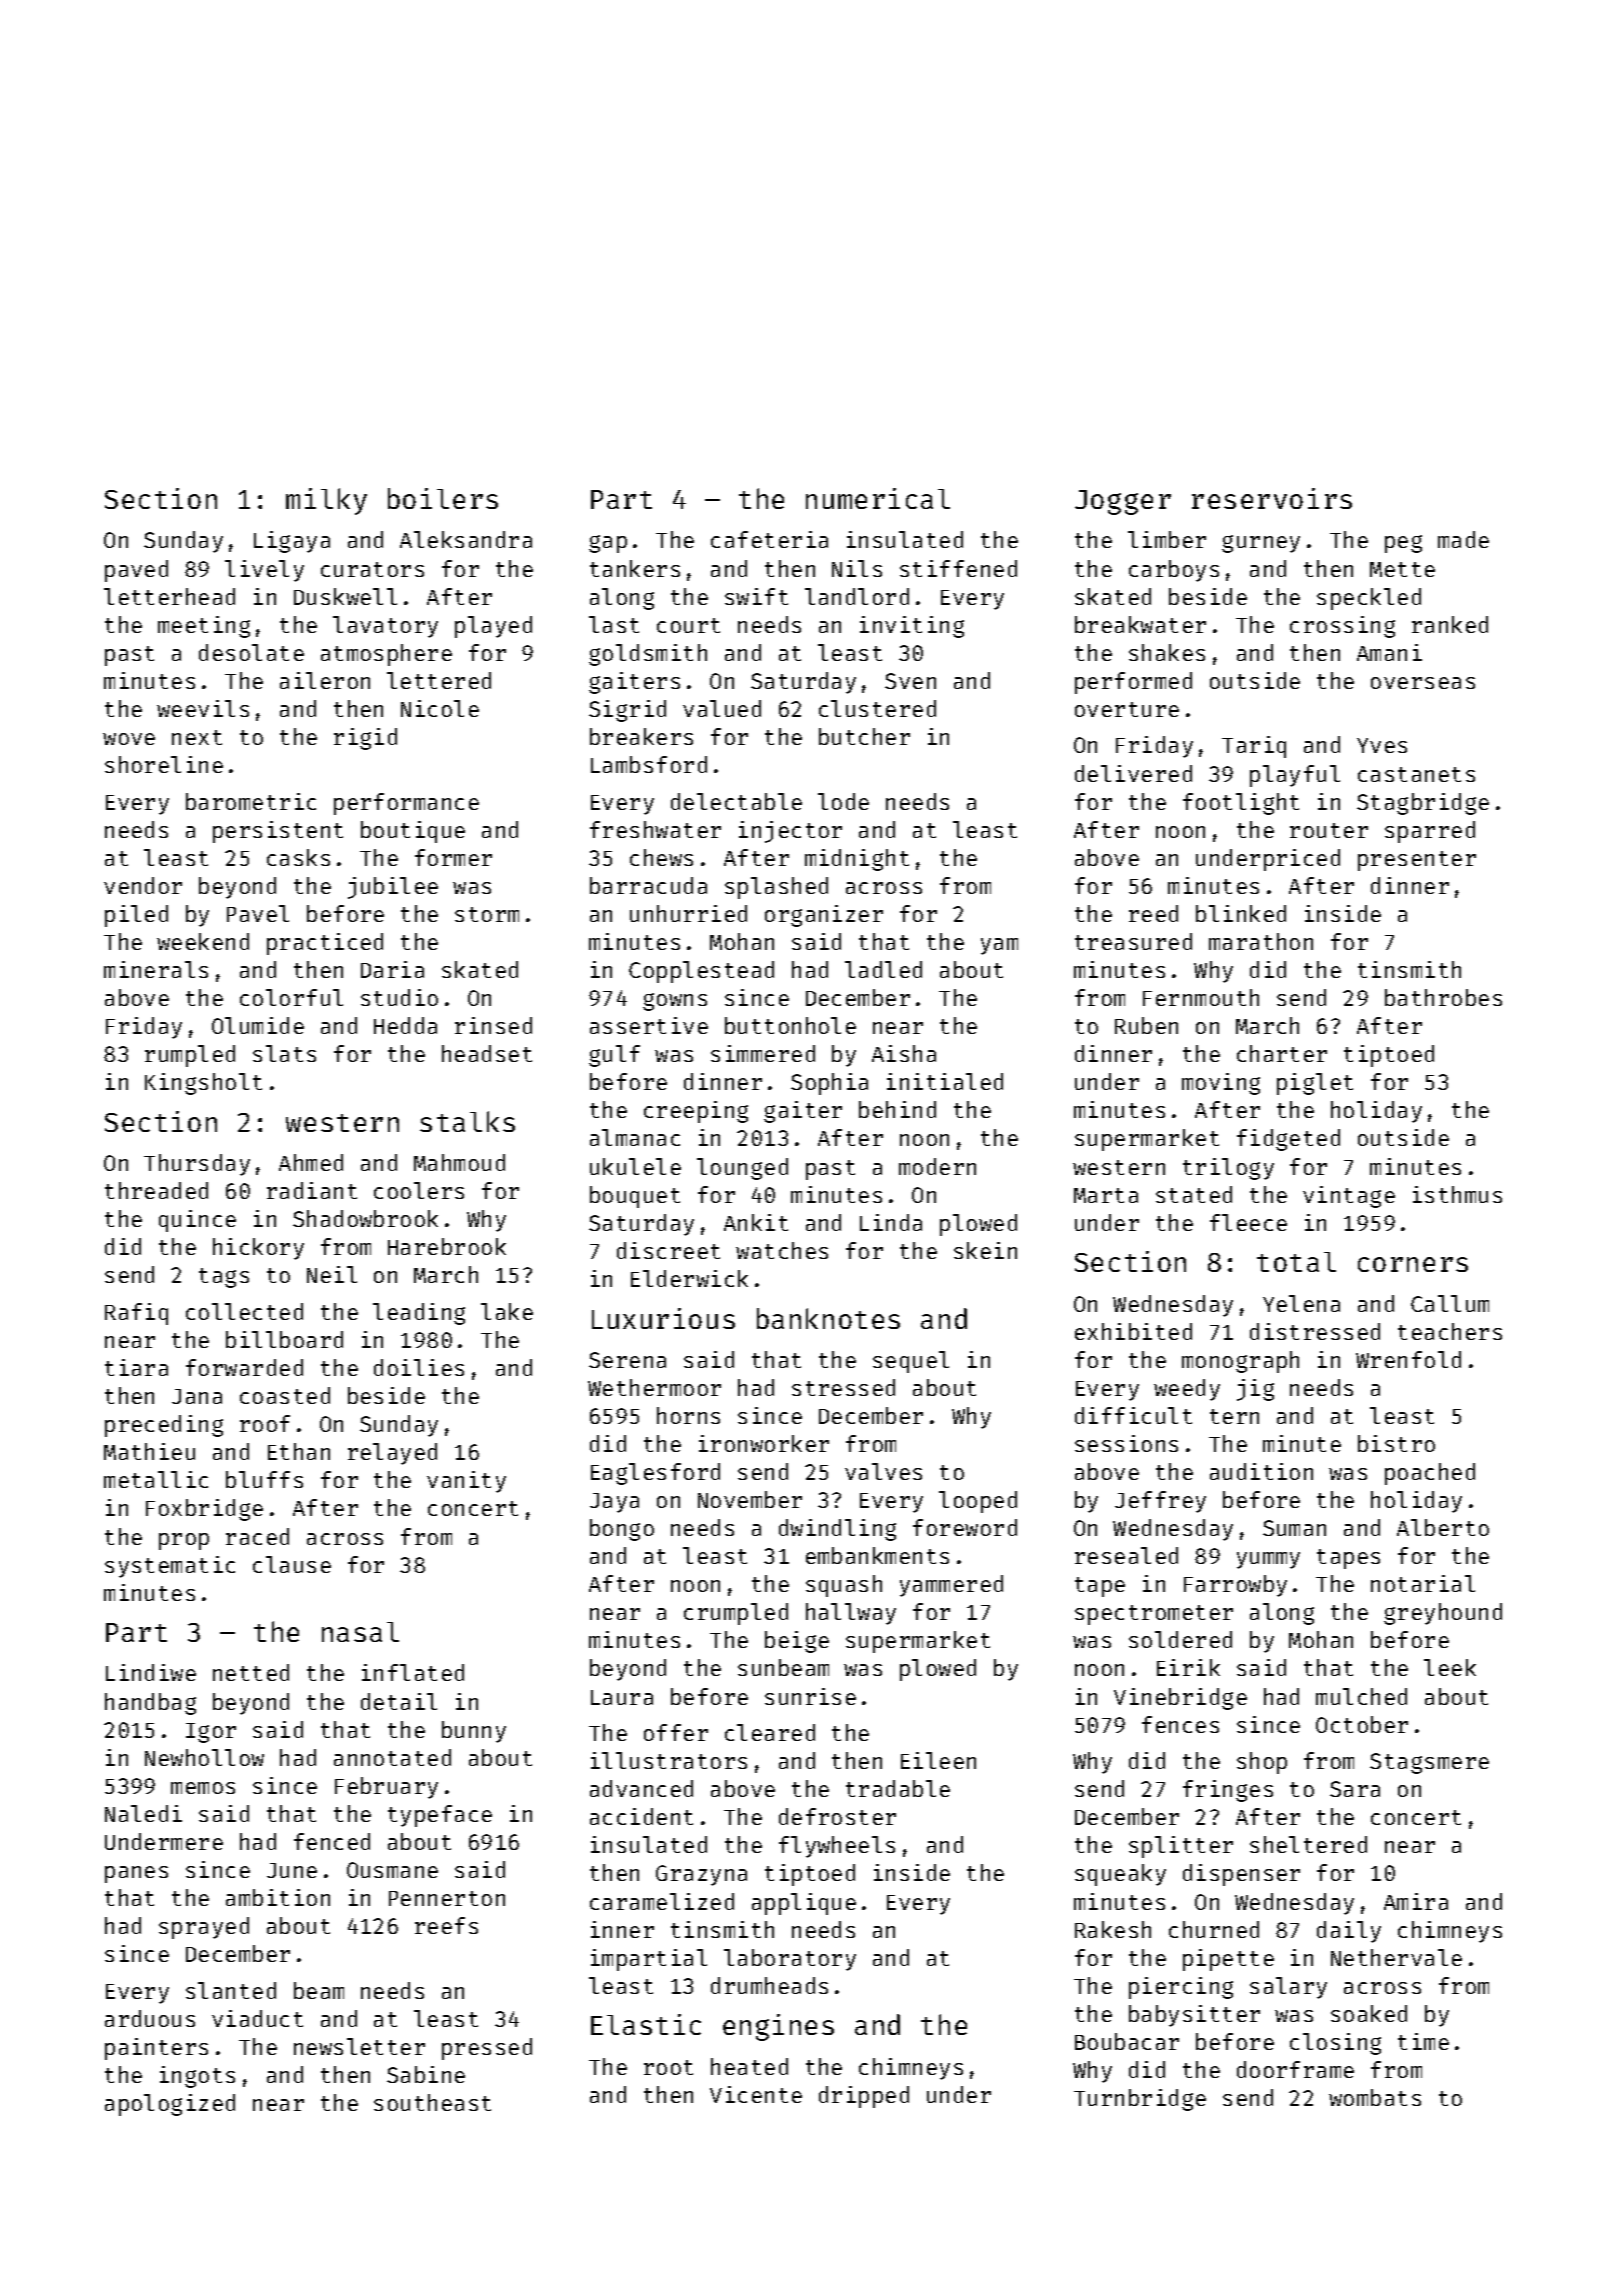 The image size is (1620, 2292). Describe the element at coordinates (1408, 1359) in the document. I see `Wrenfold` at that location.
